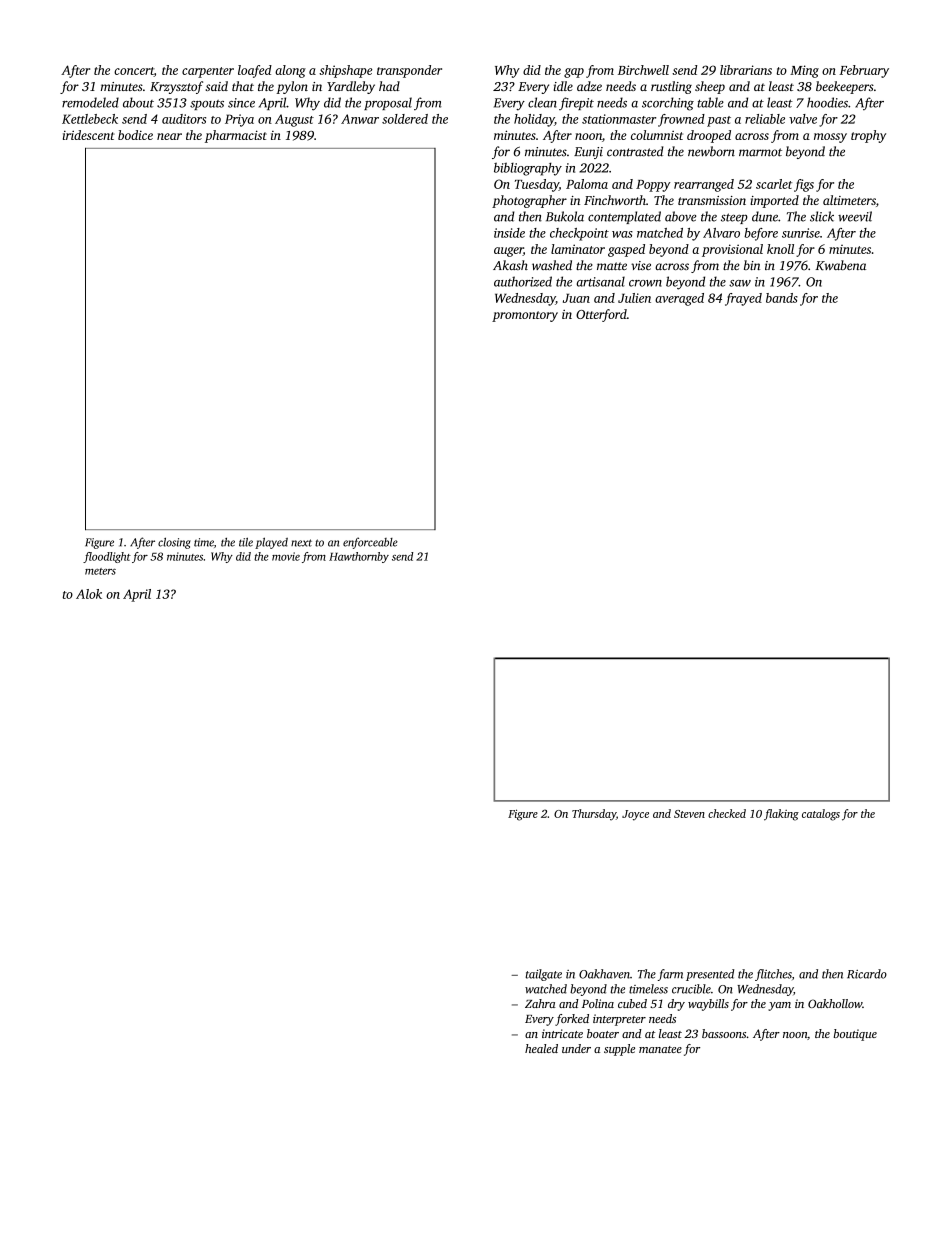 The width and height of the screenshot is (952, 1233). I want to click on near, so click(169, 136).
